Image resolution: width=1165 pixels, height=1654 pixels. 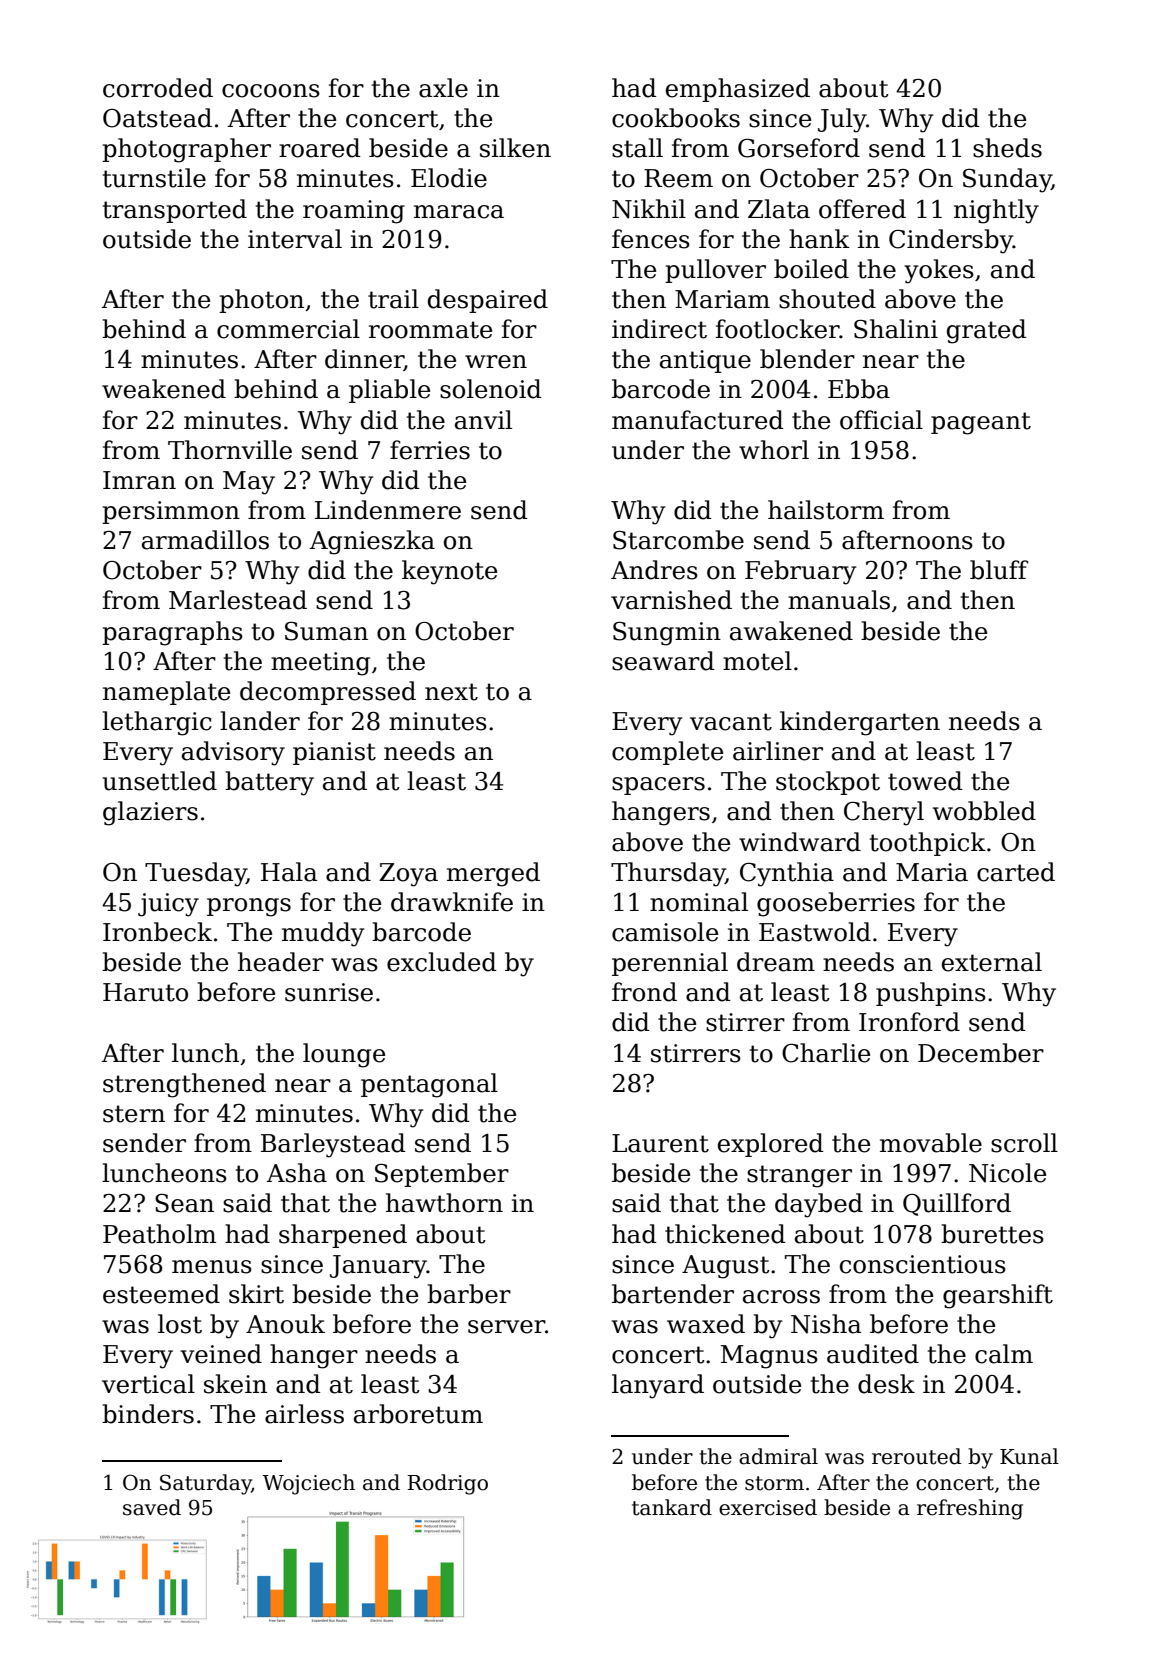 What do you see at coordinates (161, 1294) in the screenshot?
I see `esteemed` at bounding box center [161, 1294].
